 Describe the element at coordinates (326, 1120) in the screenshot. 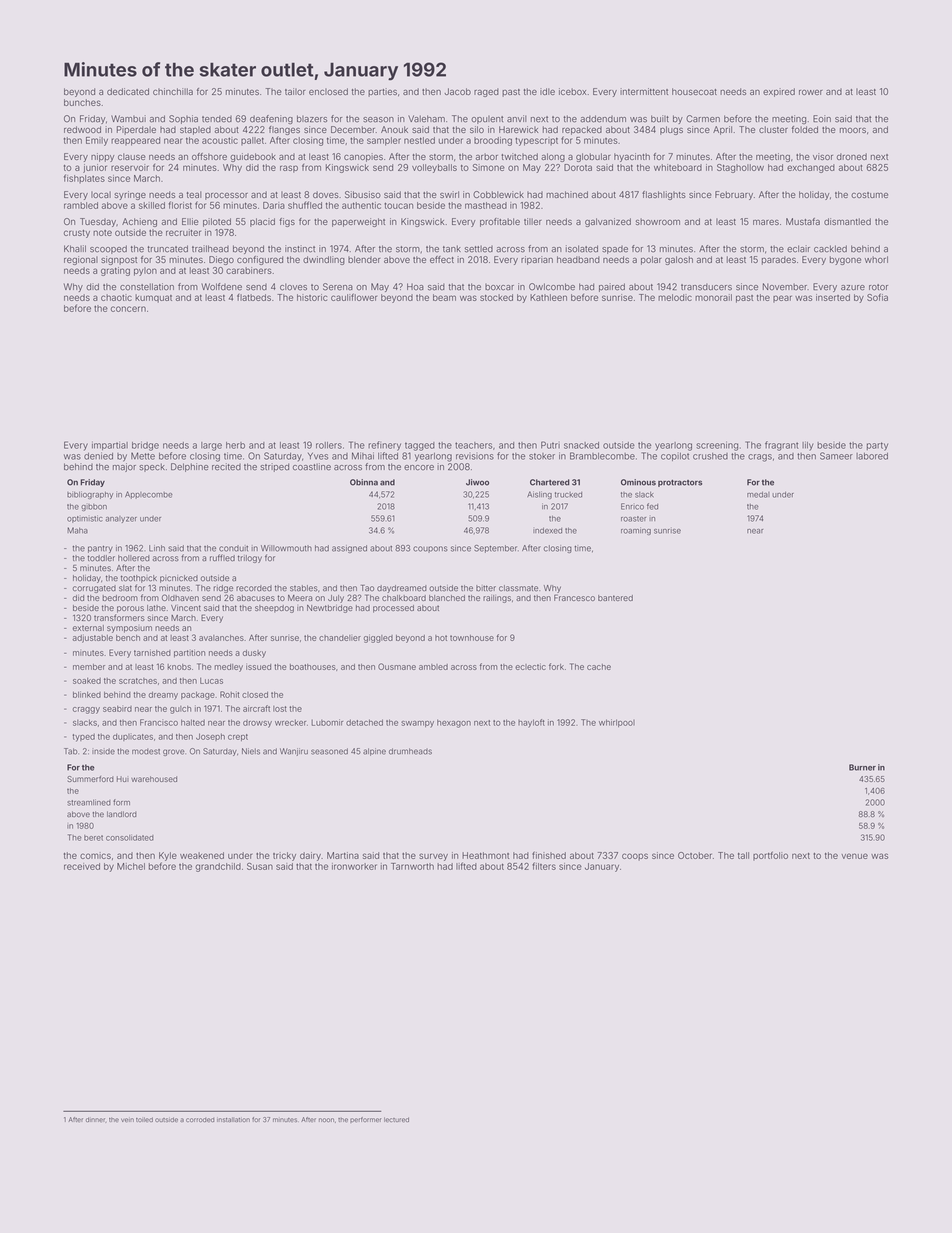

I see `noon` at that location.
